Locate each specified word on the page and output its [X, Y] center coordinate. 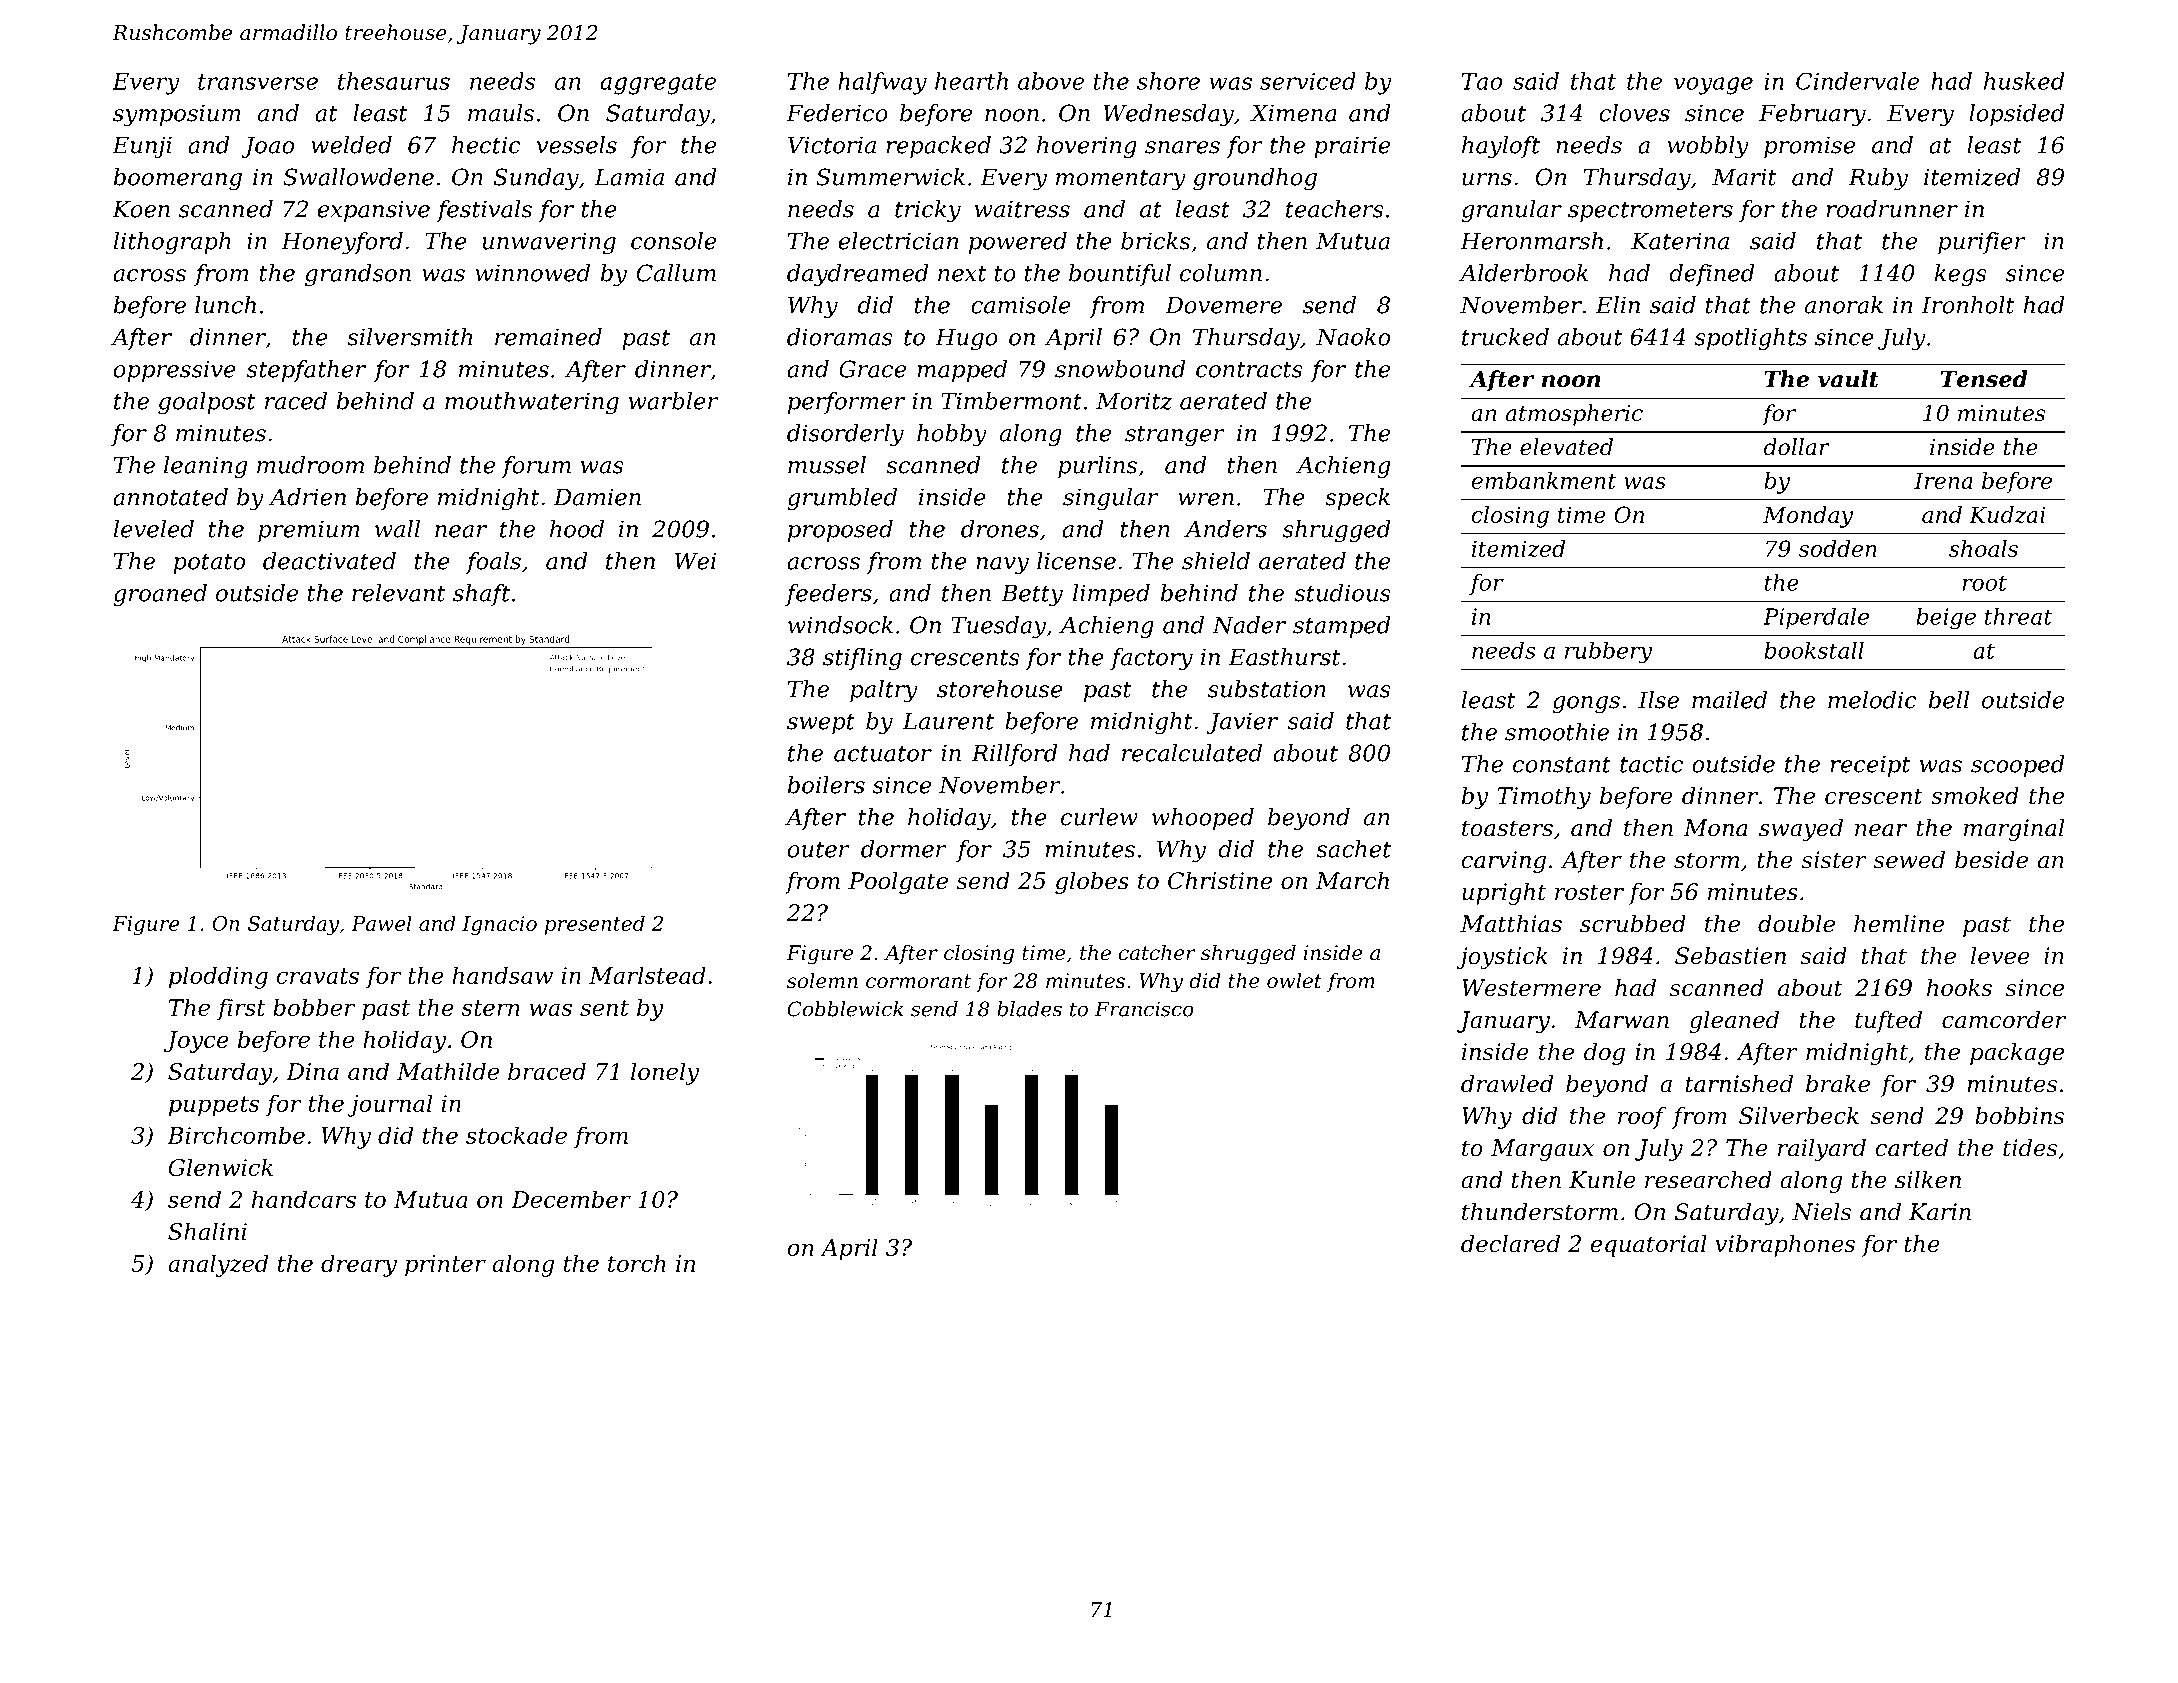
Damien [597, 497]
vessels [577, 145]
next [962, 274]
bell [1949, 700]
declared [1510, 1244]
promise [1809, 147]
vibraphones [1785, 1246]
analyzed [218, 1265]
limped [1111, 595]
